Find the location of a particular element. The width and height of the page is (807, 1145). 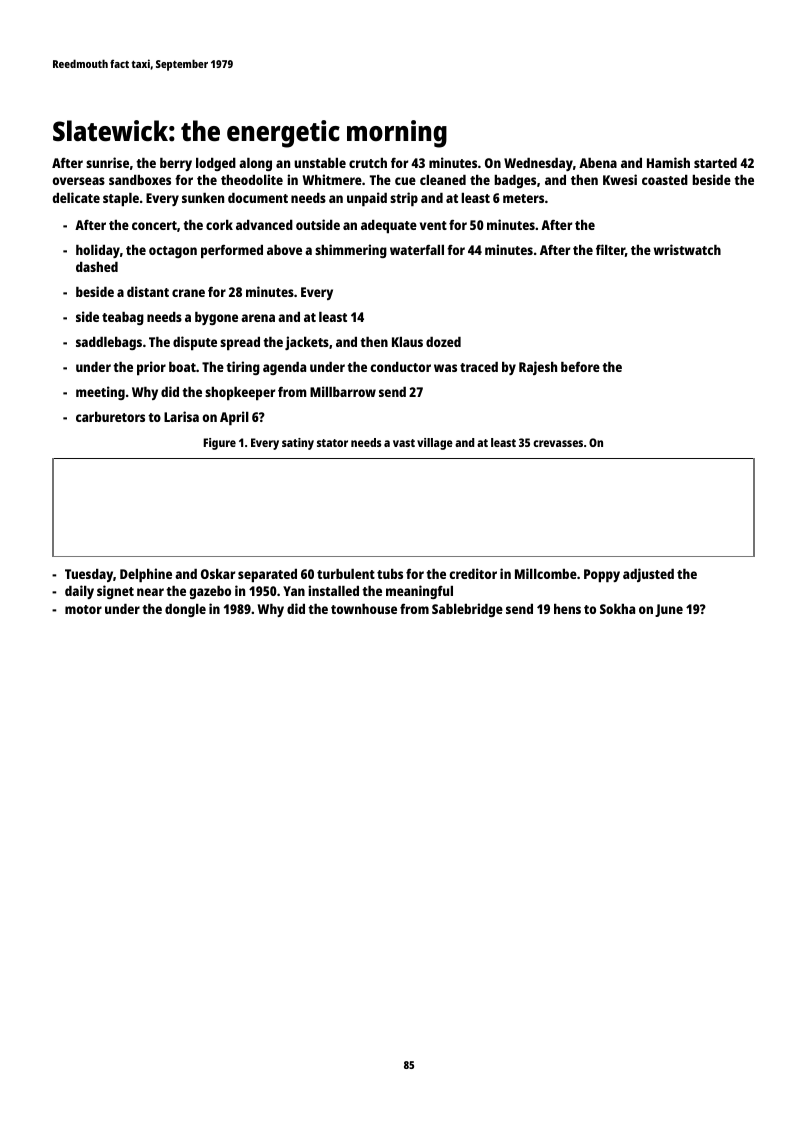

staple is located at coordinates (121, 199).
